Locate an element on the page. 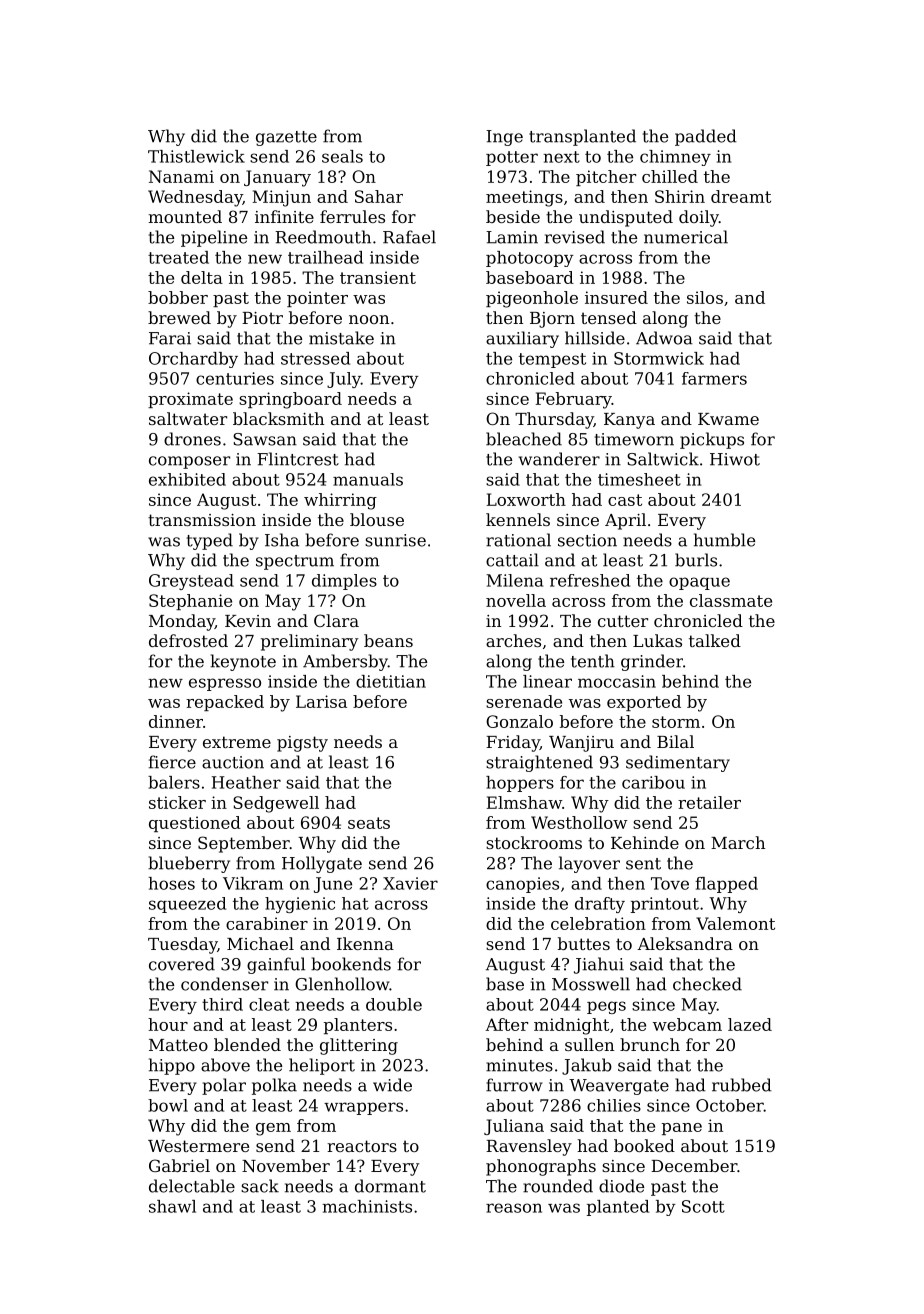 The height and width of the document is (1314, 924). silos is located at coordinates (705, 297).
